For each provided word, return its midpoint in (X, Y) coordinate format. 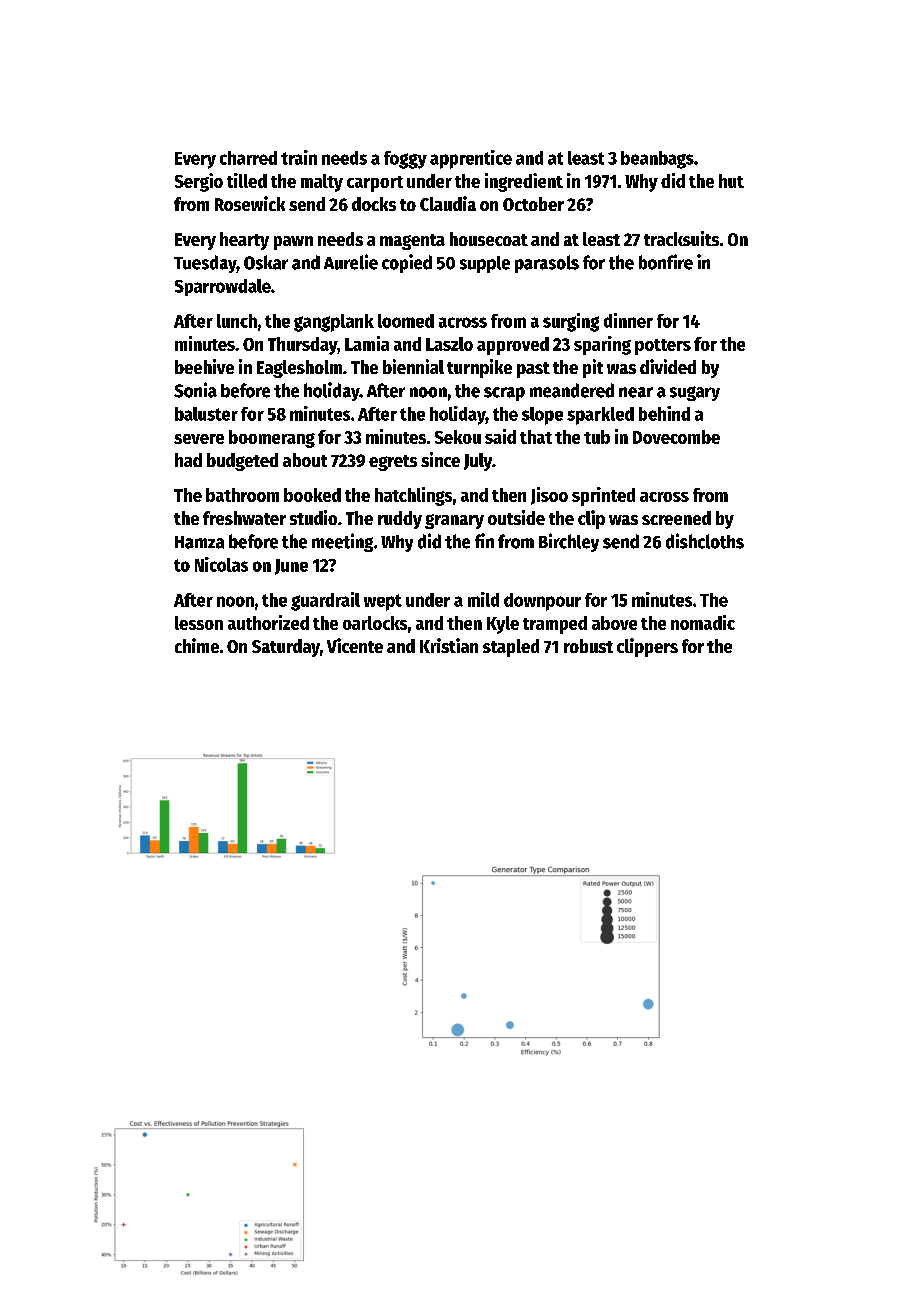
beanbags (657, 160)
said (500, 436)
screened (676, 518)
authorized (268, 622)
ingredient (524, 182)
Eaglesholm (299, 369)
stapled (511, 648)
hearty (244, 241)
